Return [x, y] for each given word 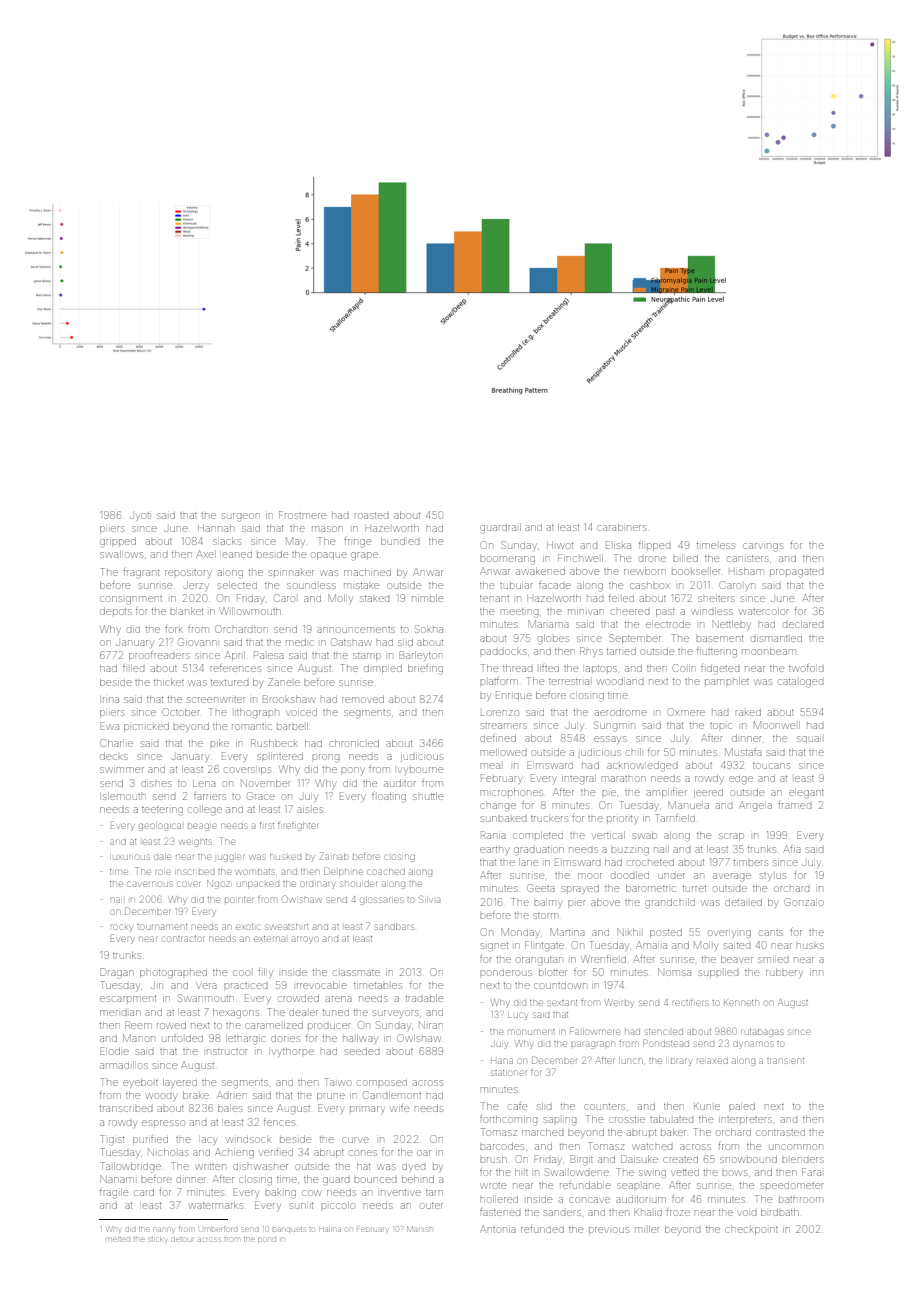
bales [230, 1108]
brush [493, 1159]
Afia [792, 849]
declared [804, 624]
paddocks [503, 652]
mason [327, 529]
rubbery [784, 973]
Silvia [429, 899]
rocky [121, 928]
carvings [763, 547]
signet [494, 947]
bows [735, 1173]
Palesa [269, 655]
